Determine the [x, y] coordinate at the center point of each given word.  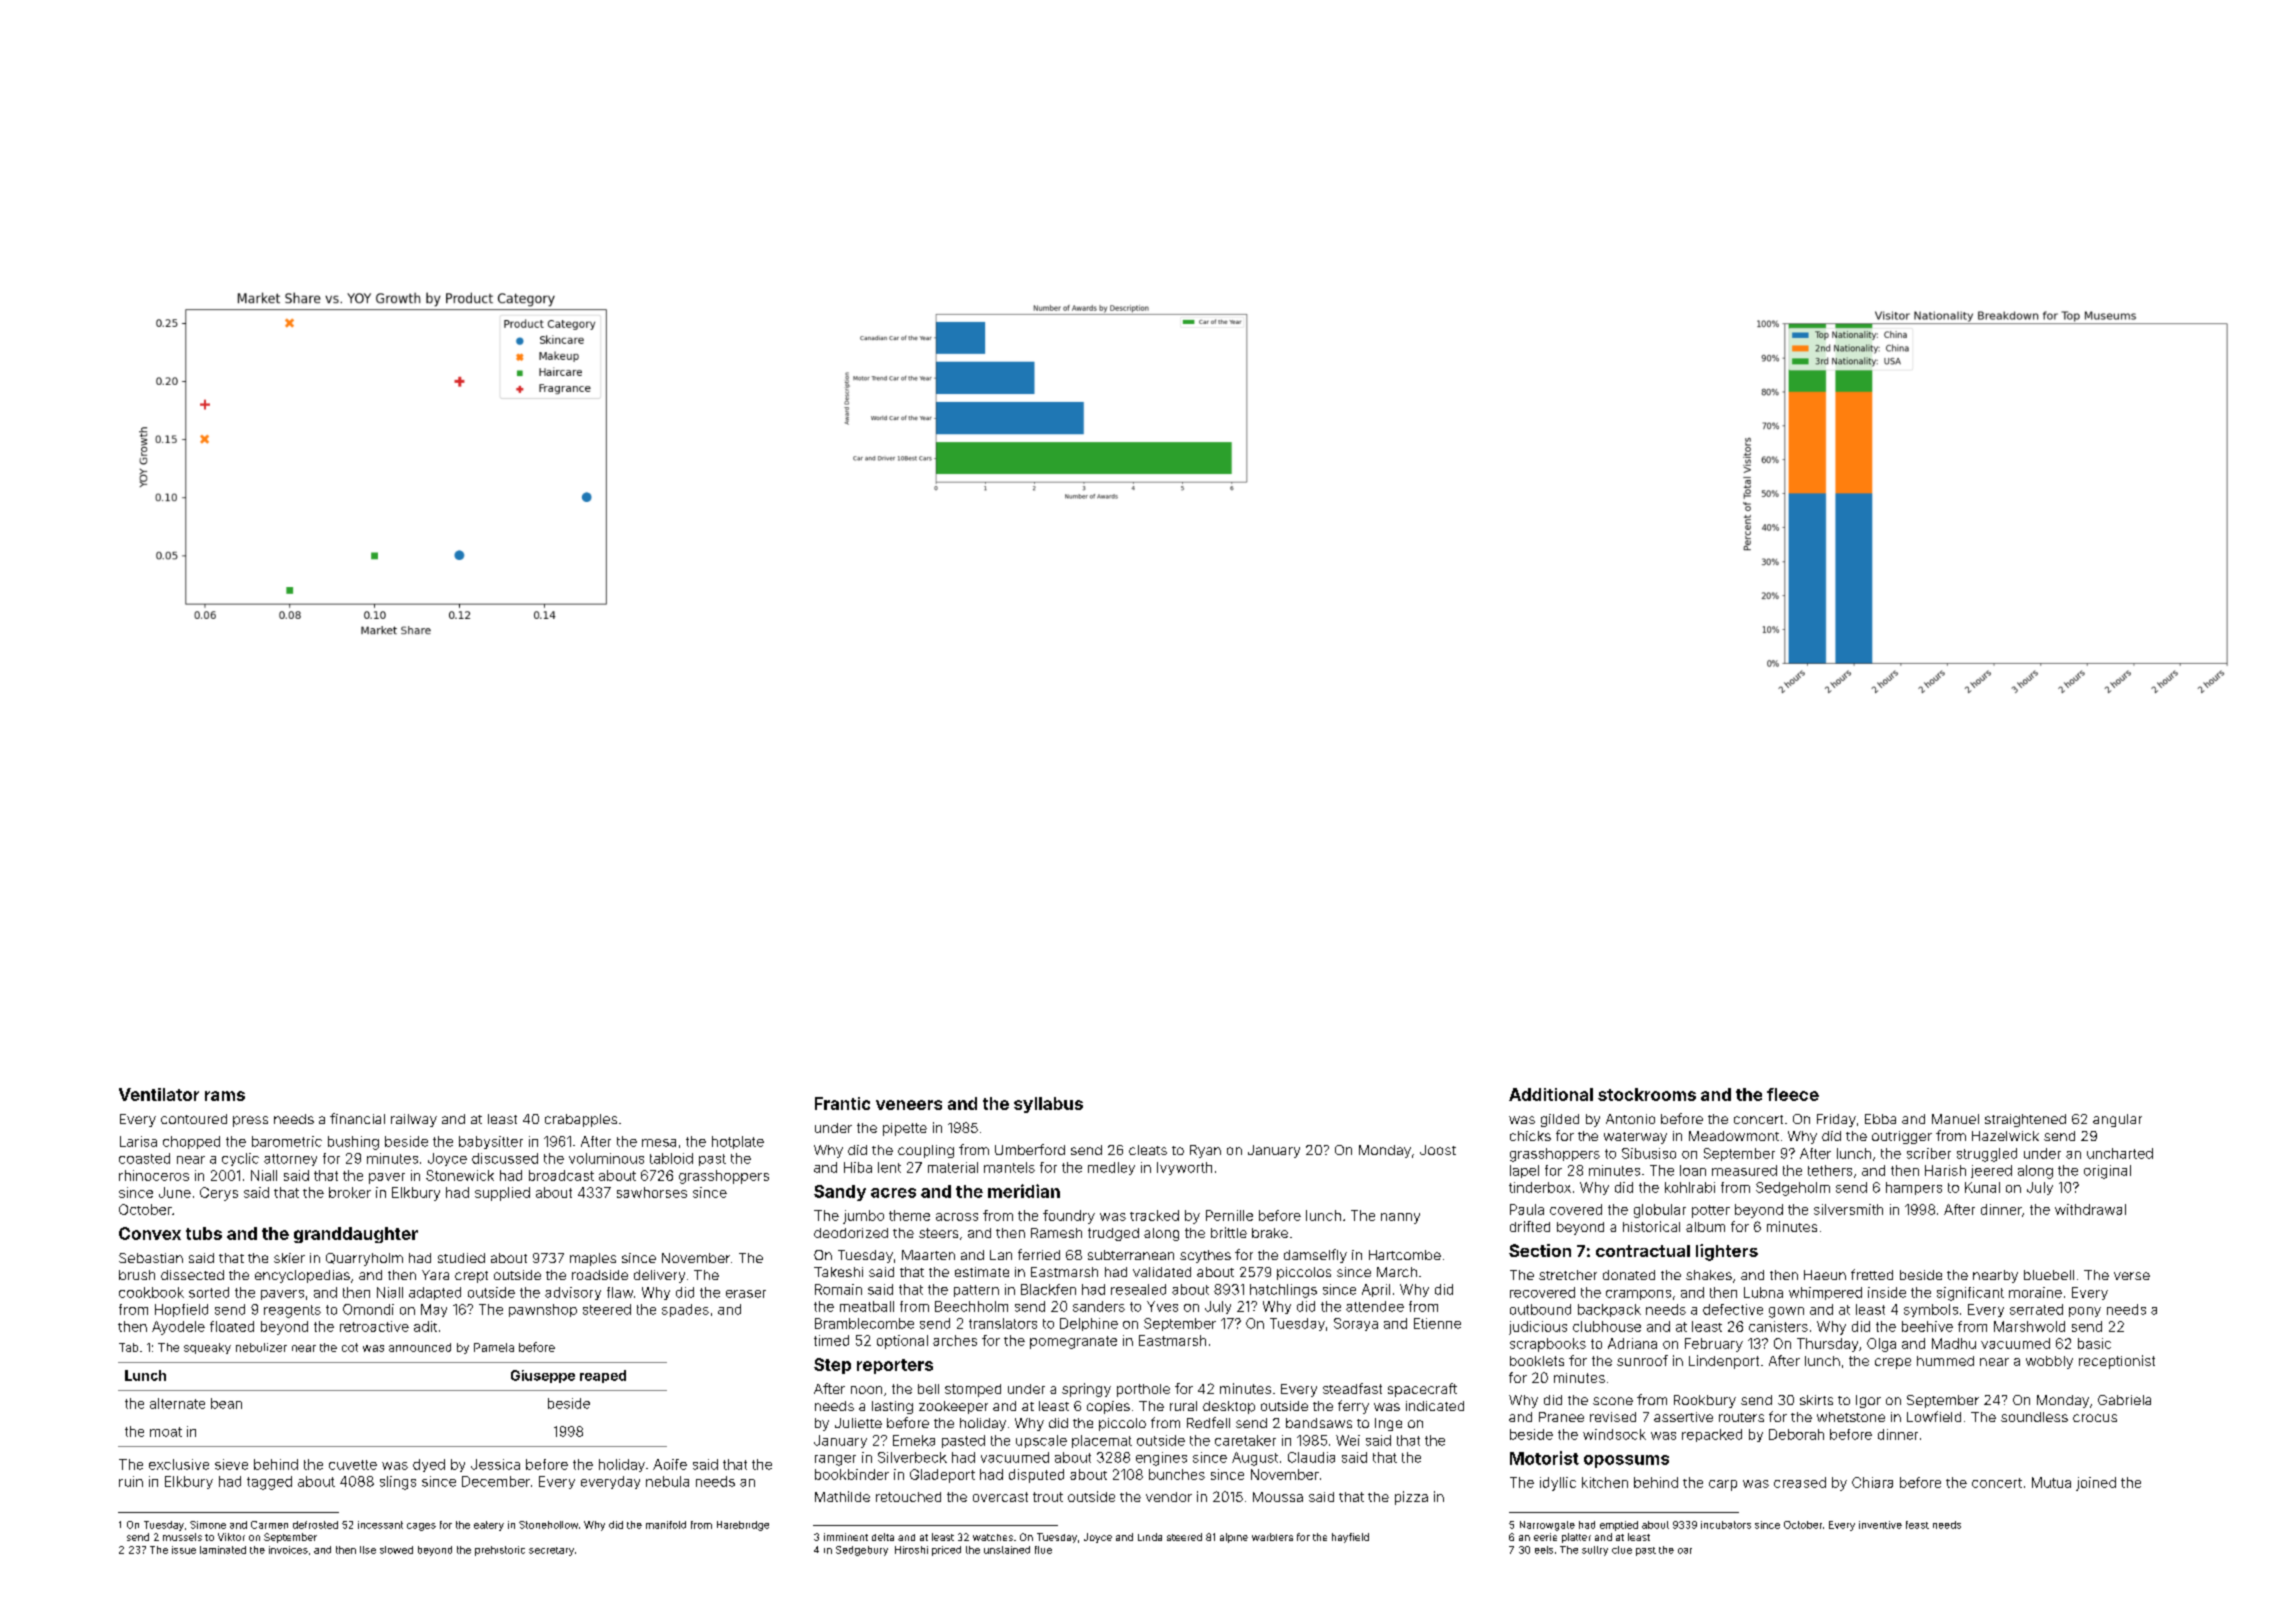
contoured [194, 1119]
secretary [551, 1551]
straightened [2025, 1120]
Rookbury [1705, 1401]
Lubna [1763, 1292]
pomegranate [1073, 1342]
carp [1723, 1485]
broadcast [561, 1175]
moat [166, 1432]
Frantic [842, 1103]
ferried [1039, 1254]
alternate [177, 1403]
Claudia [1311, 1457]
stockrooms [1647, 1094]
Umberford [1030, 1149]
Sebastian [151, 1258]
